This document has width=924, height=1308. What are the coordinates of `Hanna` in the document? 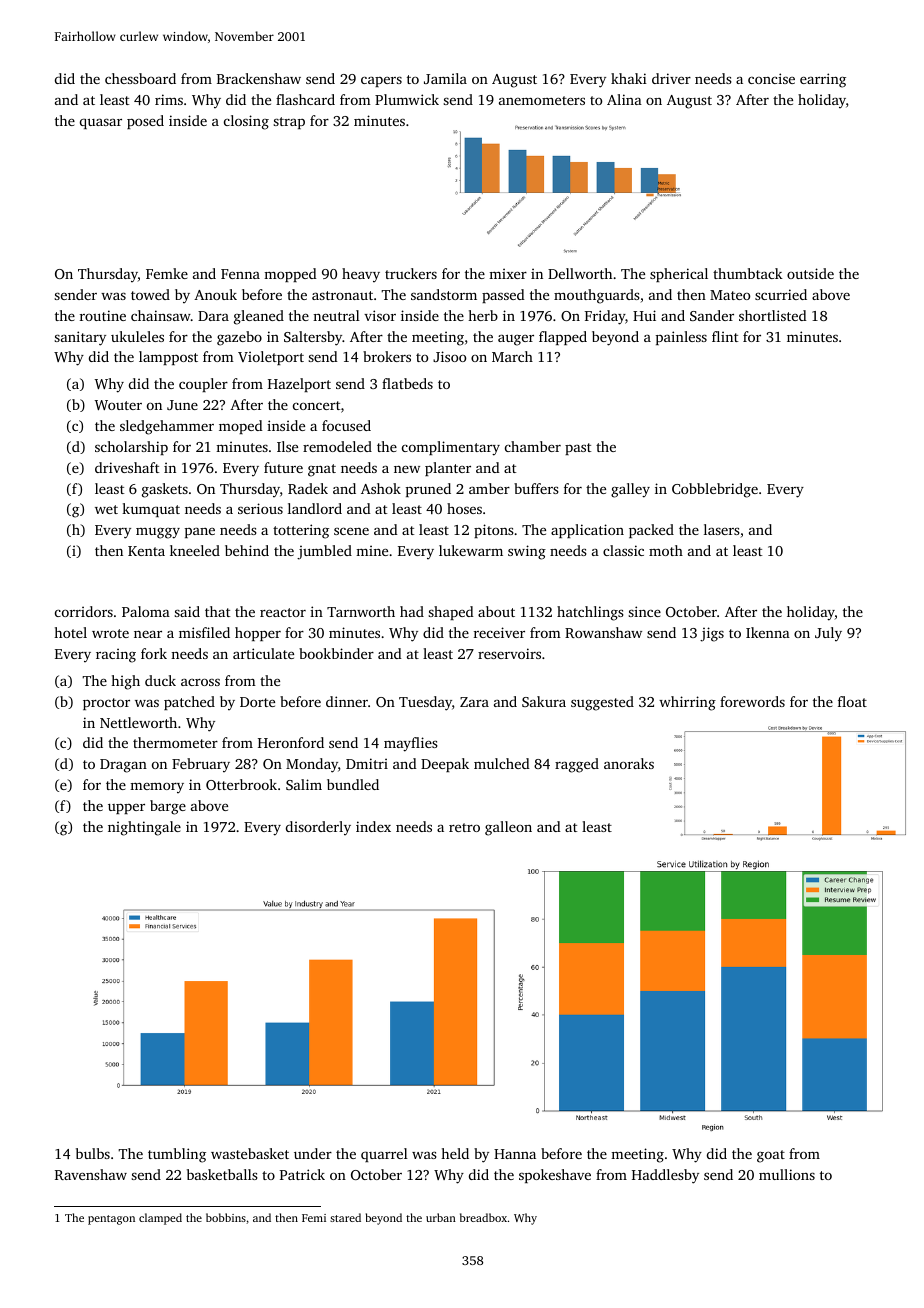 It's located at (515, 1154).
